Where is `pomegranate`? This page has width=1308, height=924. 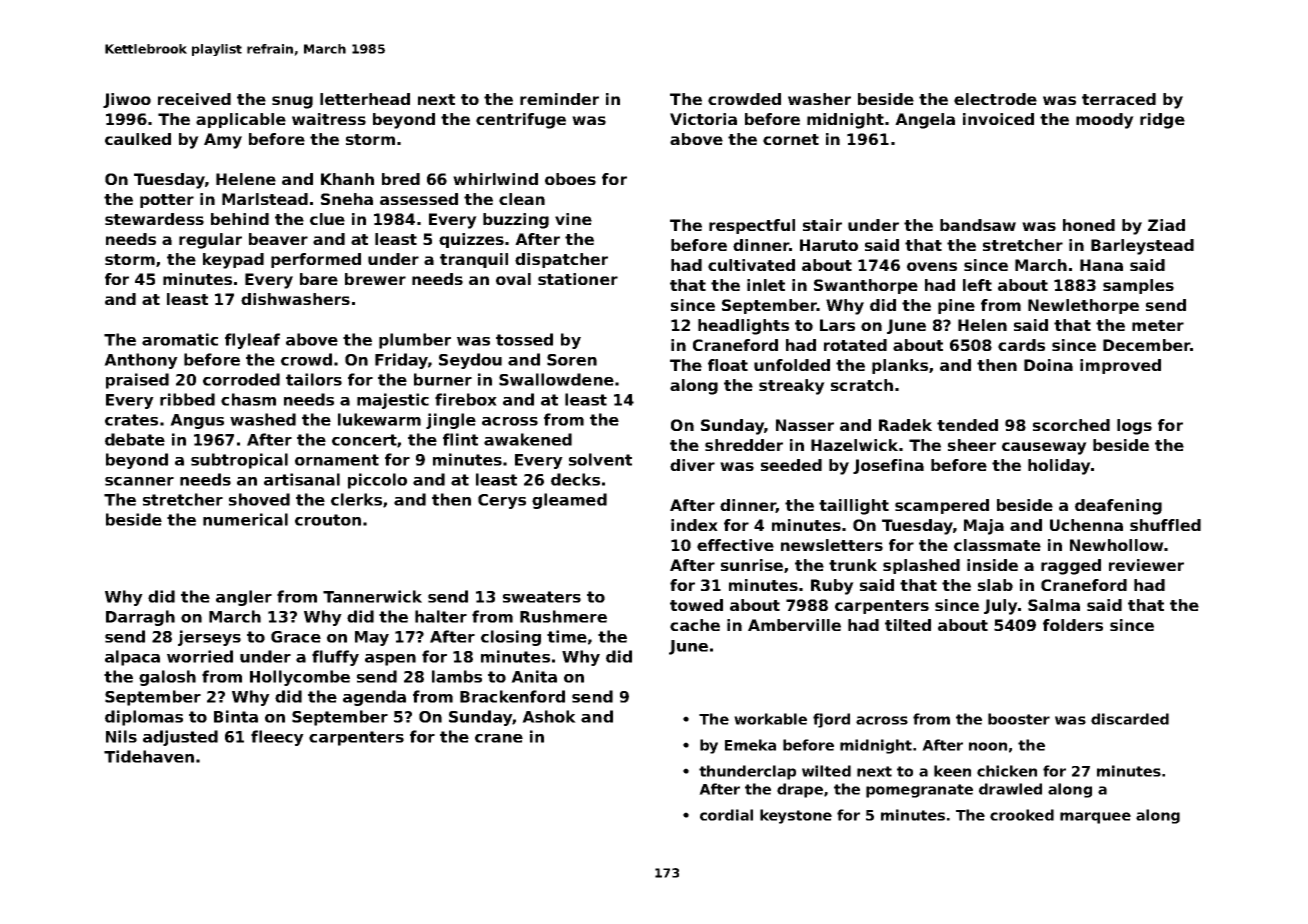
pomegranate is located at coordinates (919, 791).
